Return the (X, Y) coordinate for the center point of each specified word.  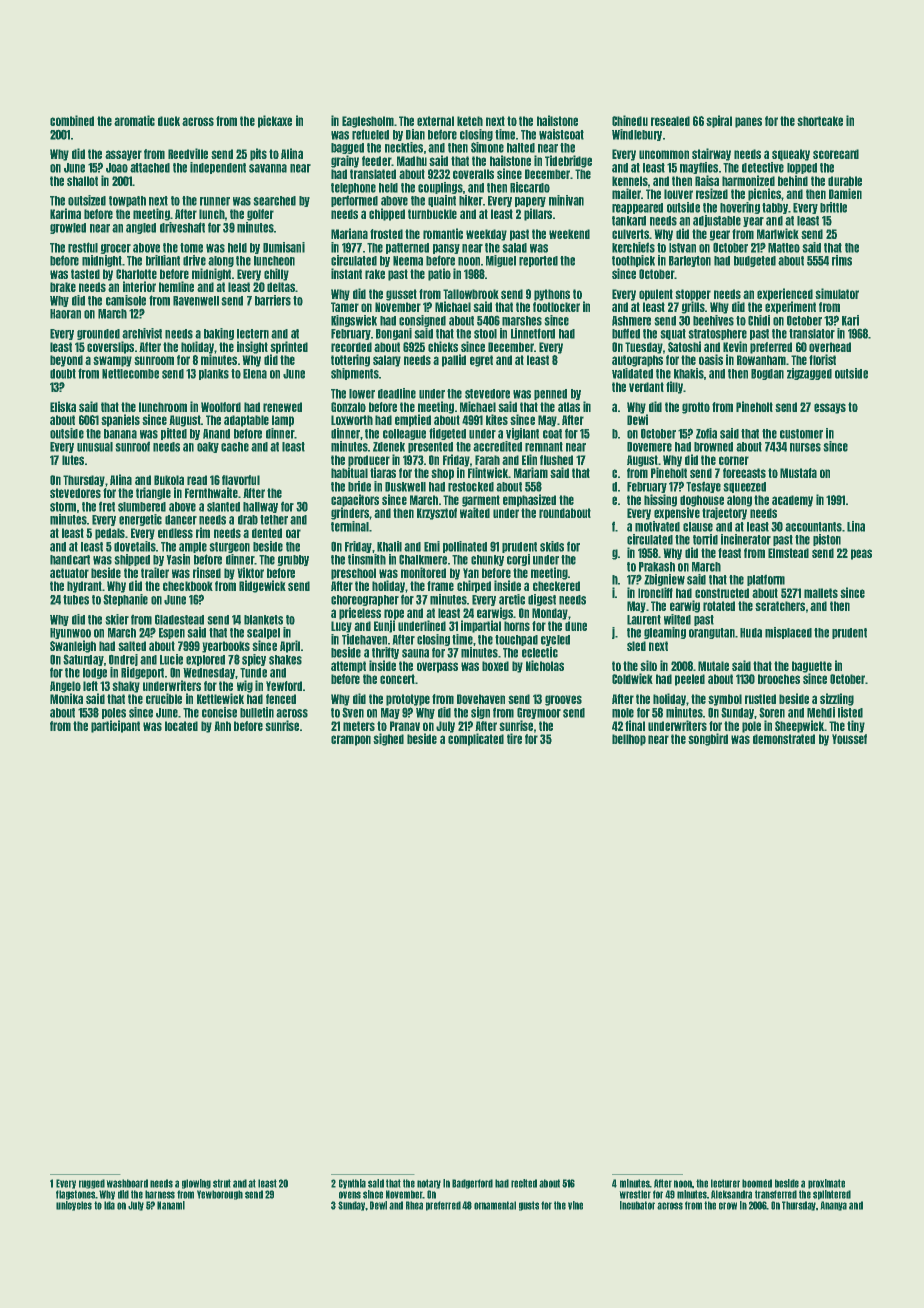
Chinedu (630, 120)
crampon (351, 740)
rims (842, 260)
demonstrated (784, 739)
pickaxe (275, 121)
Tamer (345, 307)
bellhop (629, 740)
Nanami (171, 1205)
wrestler (635, 1194)
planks (214, 374)
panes (748, 122)
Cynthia (352, 1184)
